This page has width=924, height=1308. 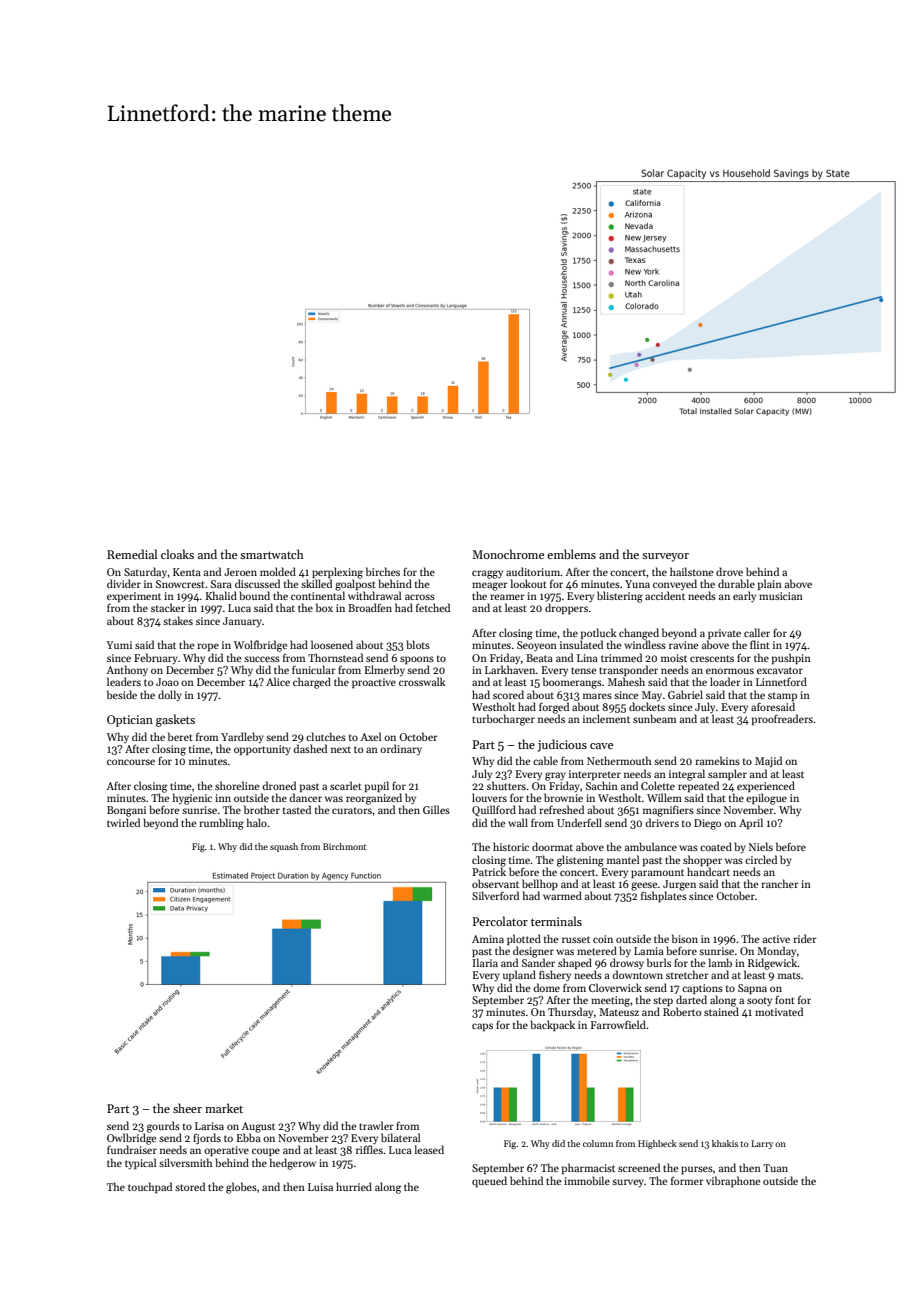 What do you see at coordinates (508, 694) in the page?
I see `scored` at bounding box center [508, 694].
